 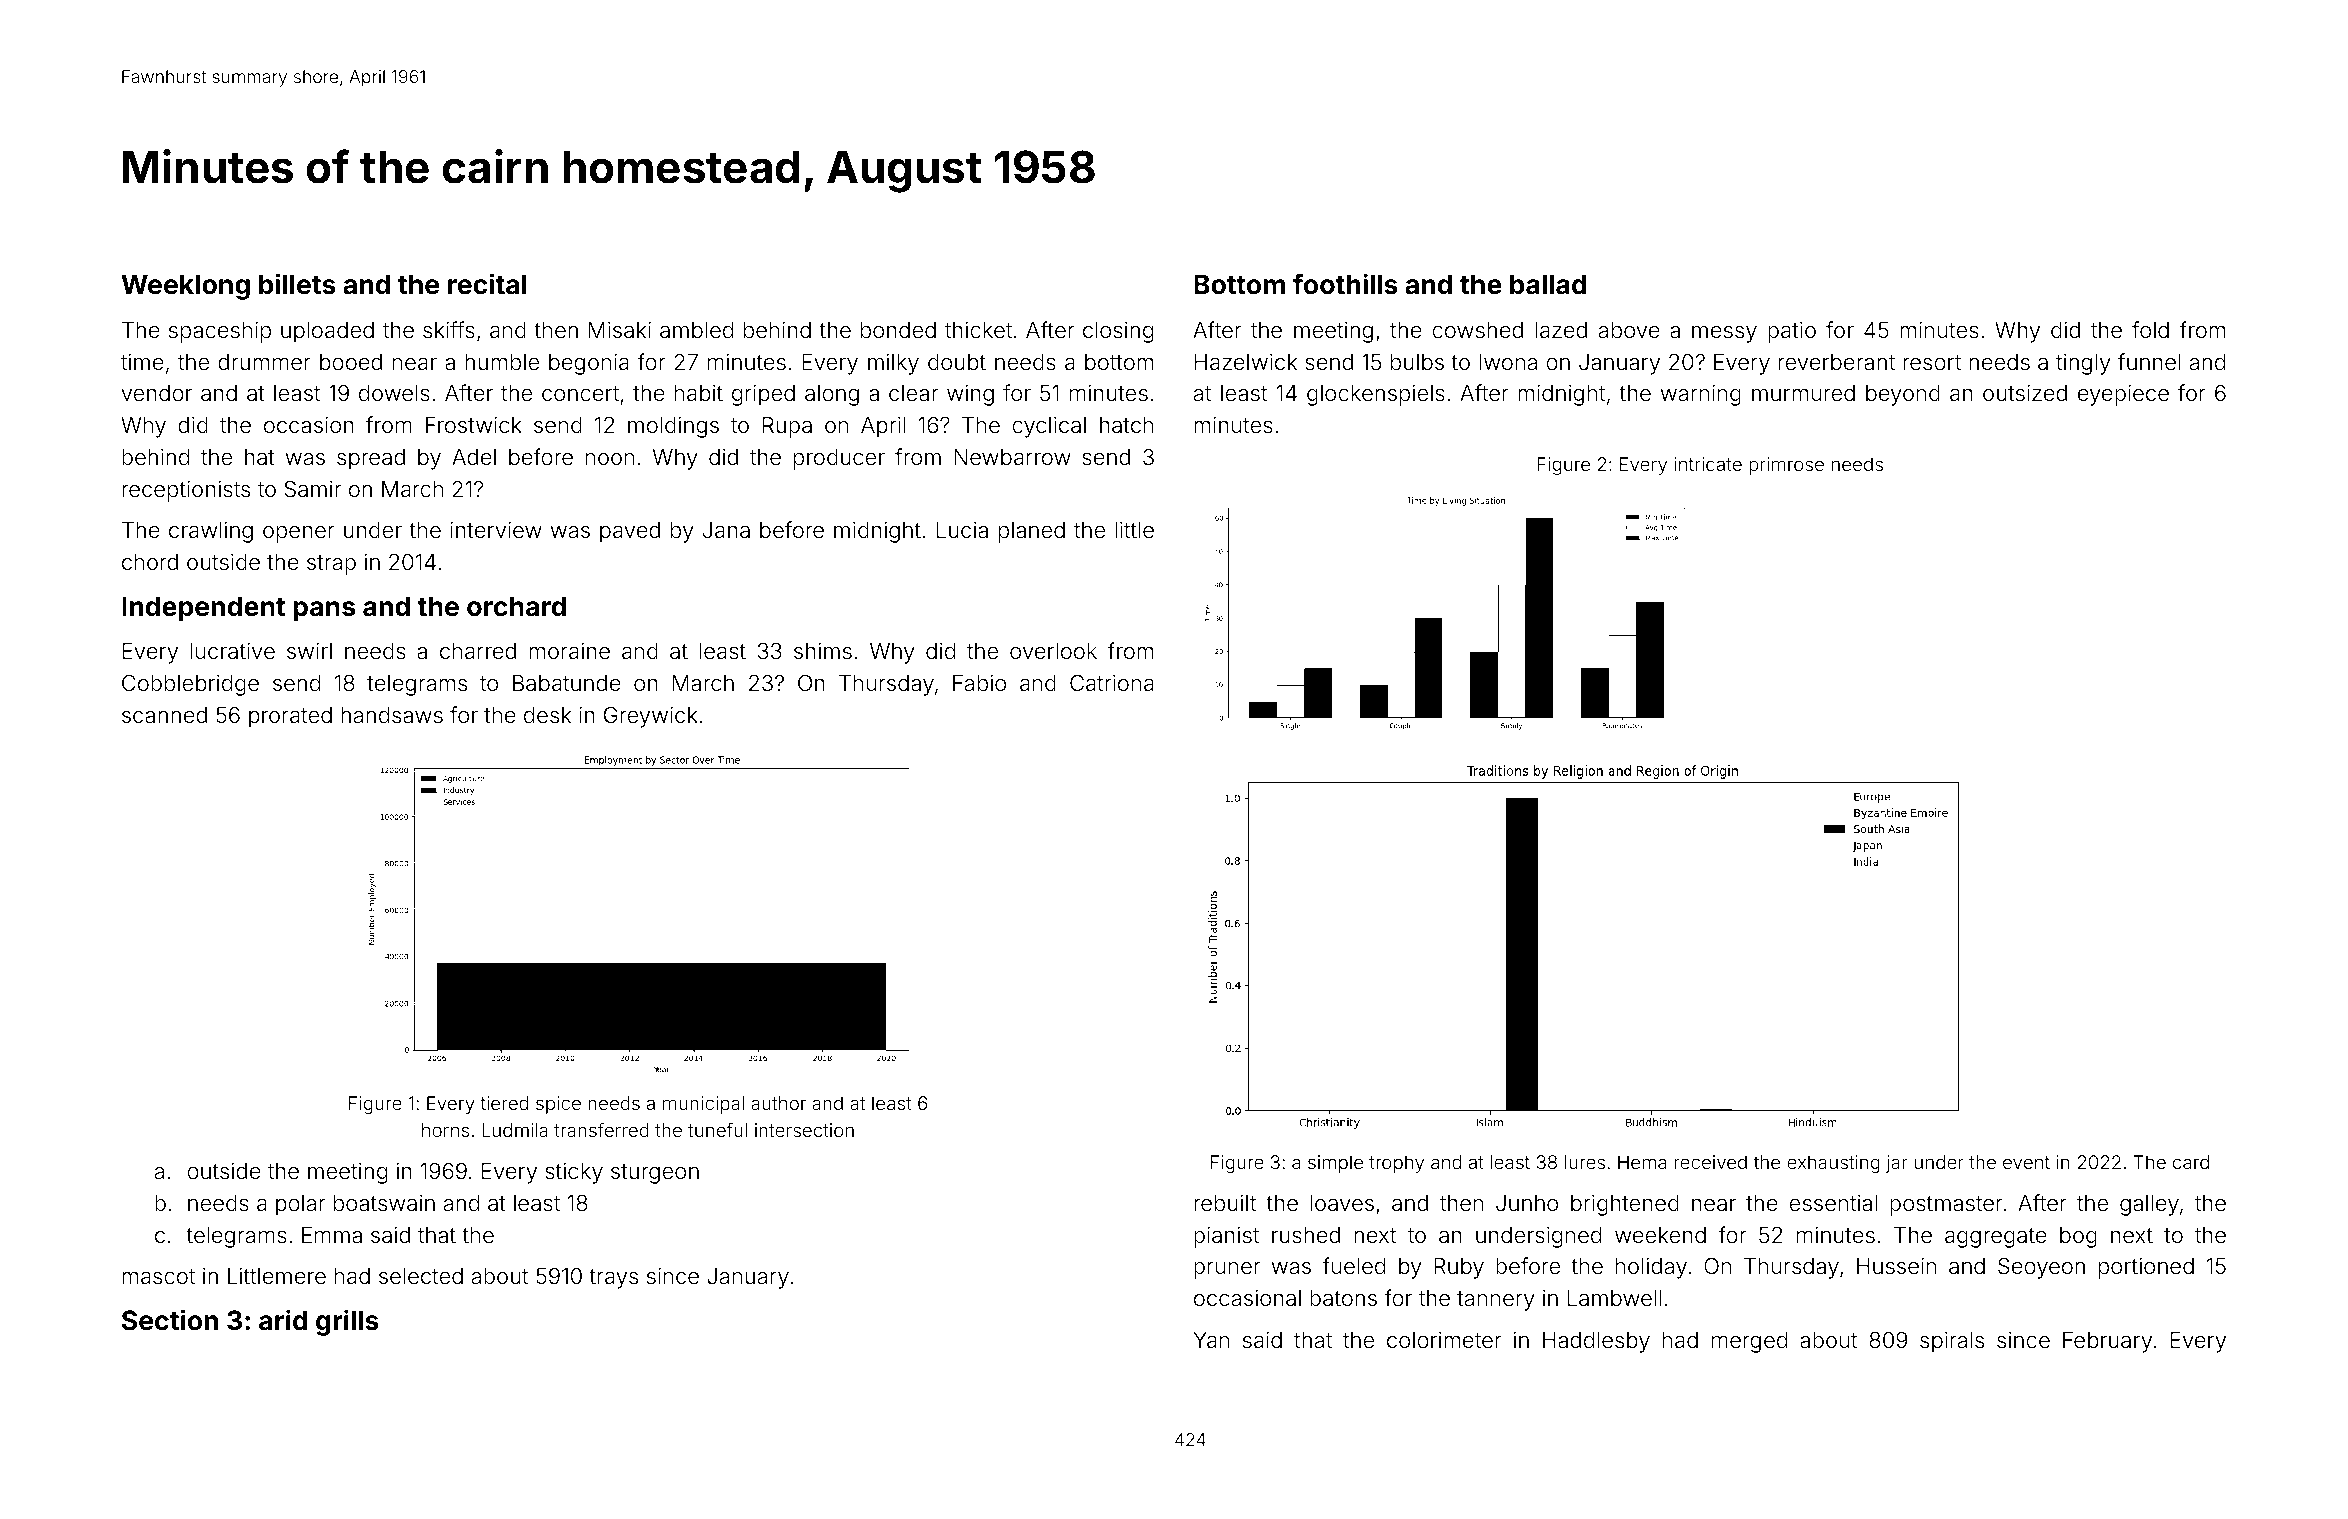 What do you see at coordinates (979, 683) in the page?
I see `Fabio` at bounding box center [979, 683].
